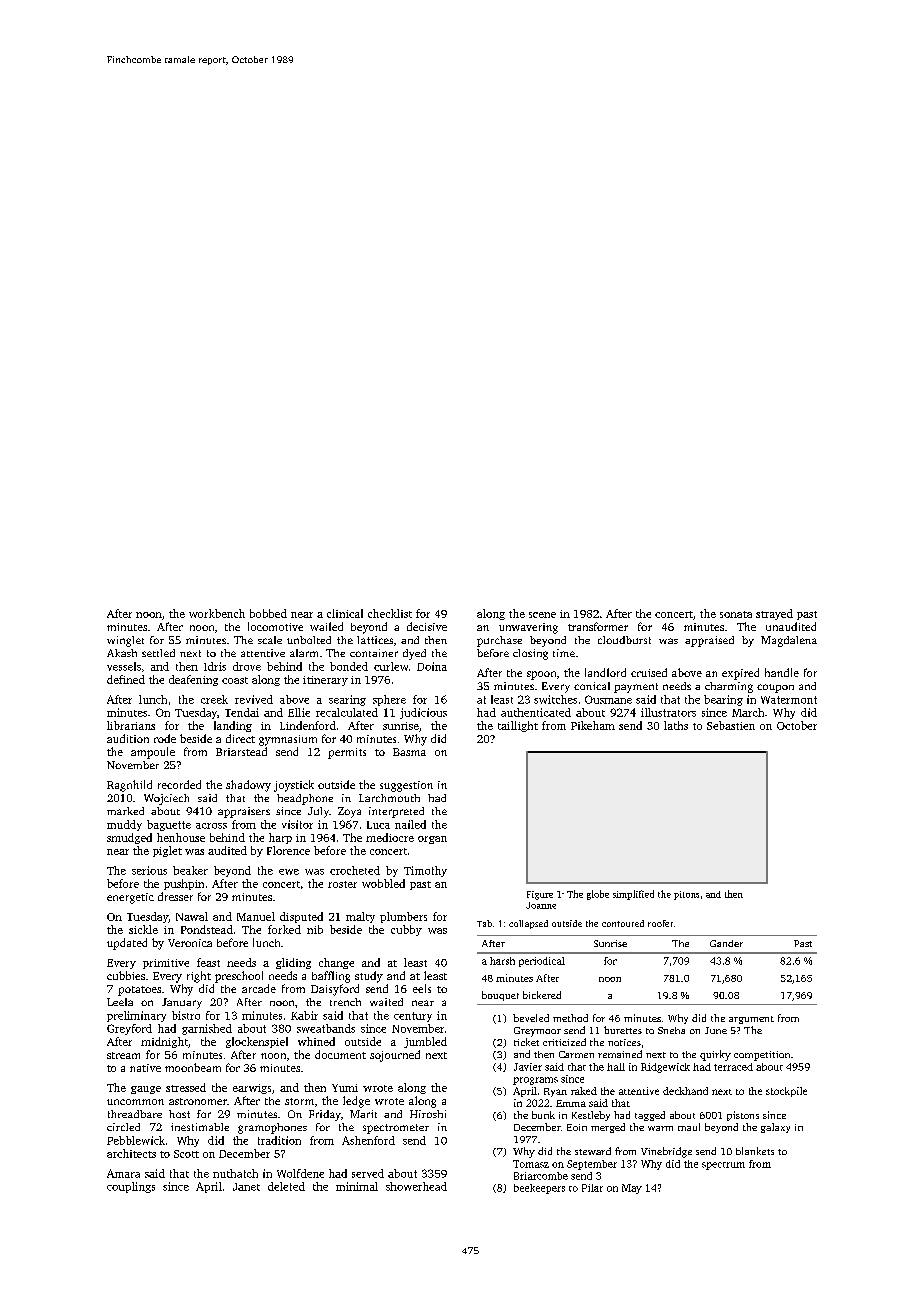 The image size is (924, 1308). I want to click on drove, so click(247, 666).
